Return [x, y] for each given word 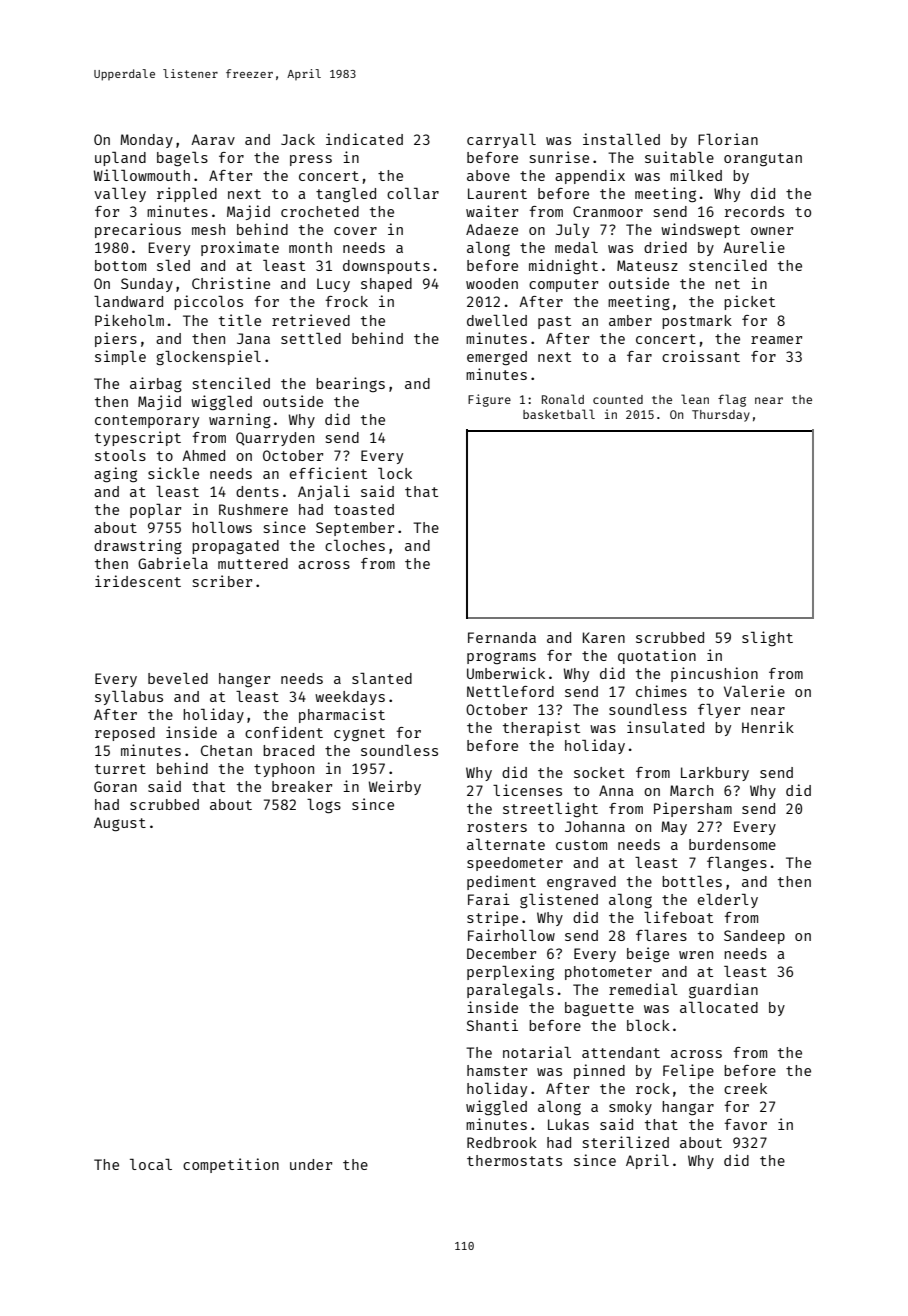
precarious [138, 230]
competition [231, 1165]
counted [618, 399]
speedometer [515, 864]
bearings [350, 384]
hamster [497, 1070]
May [674, 828]
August [120, 824]
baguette [599, 1009]
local [151, 1164]
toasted [364, 509]
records [754, 211]
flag [732, 400]
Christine [231, 283]
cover [355, 231]
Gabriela [173, 563]
